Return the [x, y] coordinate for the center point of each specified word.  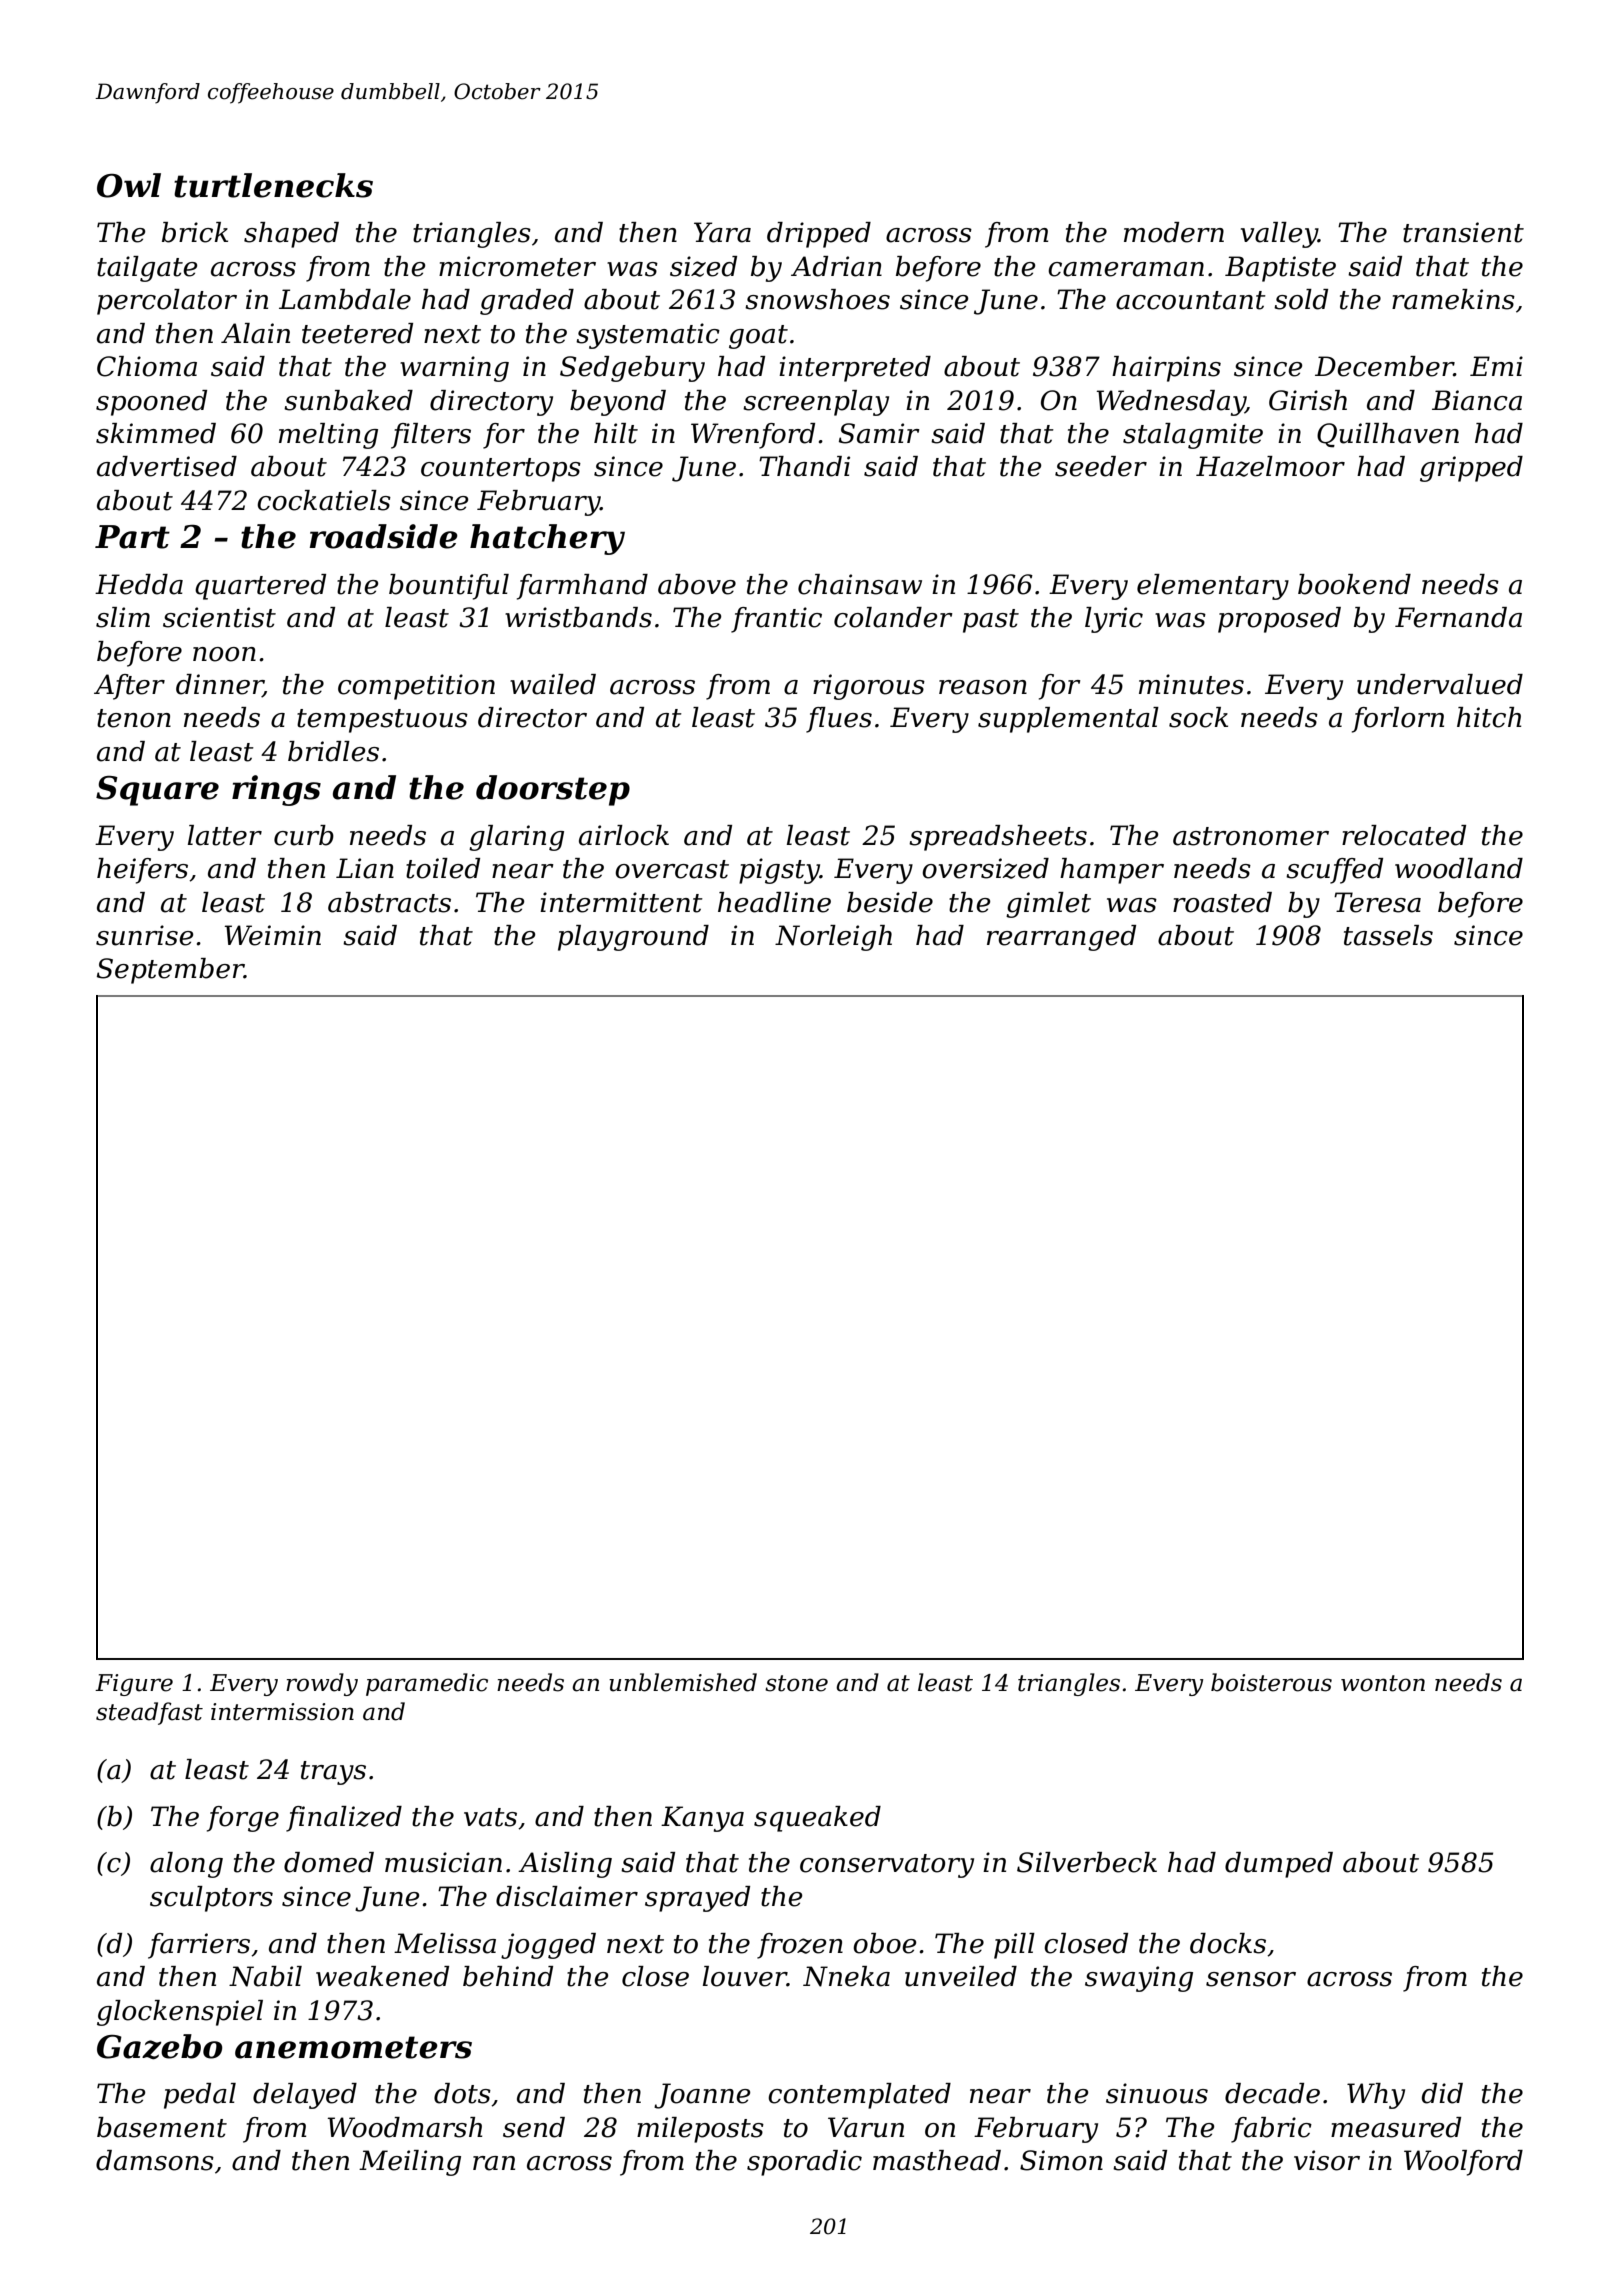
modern [1174, 232]
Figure [134, 1685]
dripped [819, 235]
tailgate [147, 269]
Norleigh [833, 938]
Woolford [1463, 2163]
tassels [1388, 935]
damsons [155, 2160]
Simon [1061, 2160]
